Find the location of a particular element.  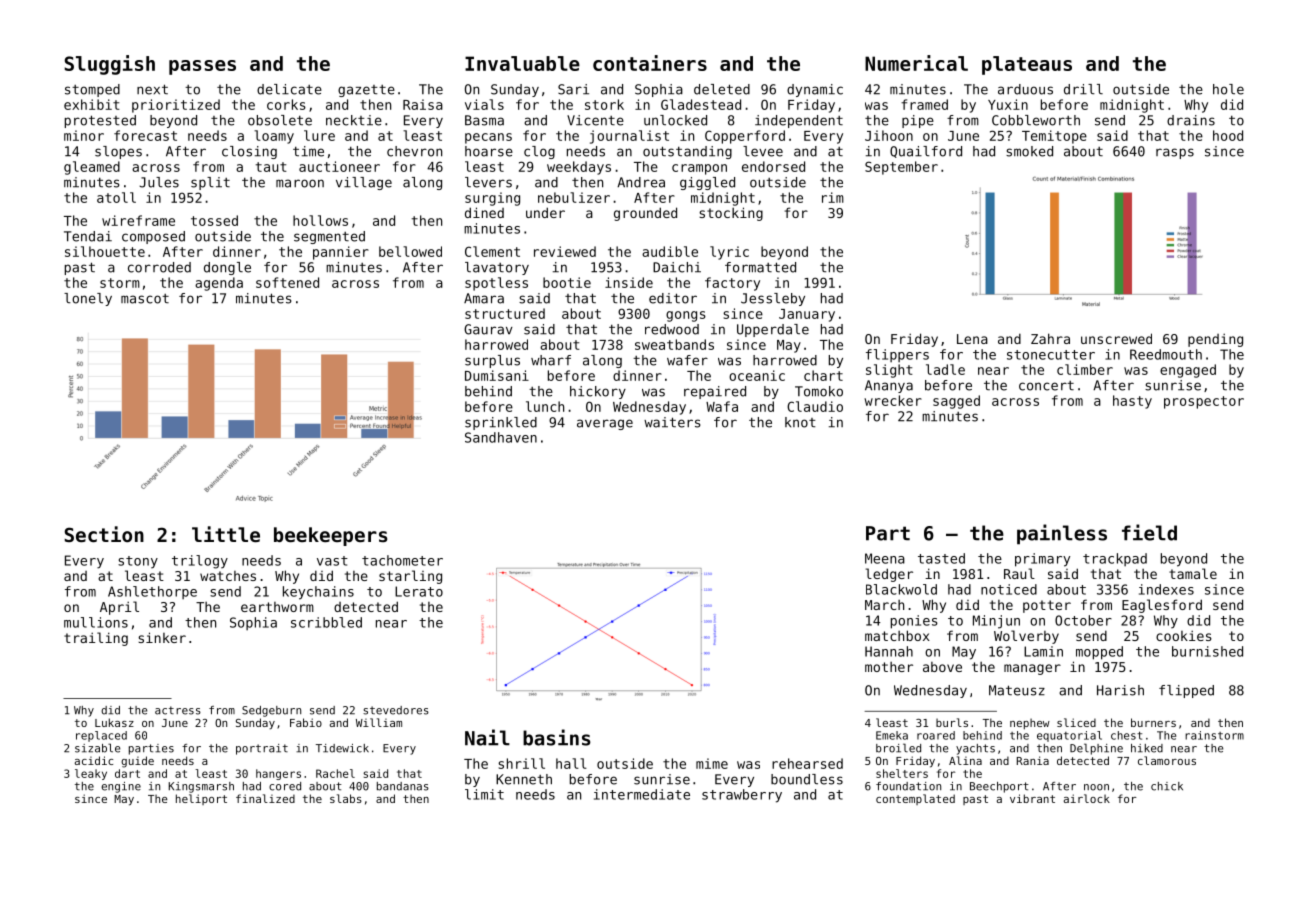

smoked is located at coordinates (1029, 151).
